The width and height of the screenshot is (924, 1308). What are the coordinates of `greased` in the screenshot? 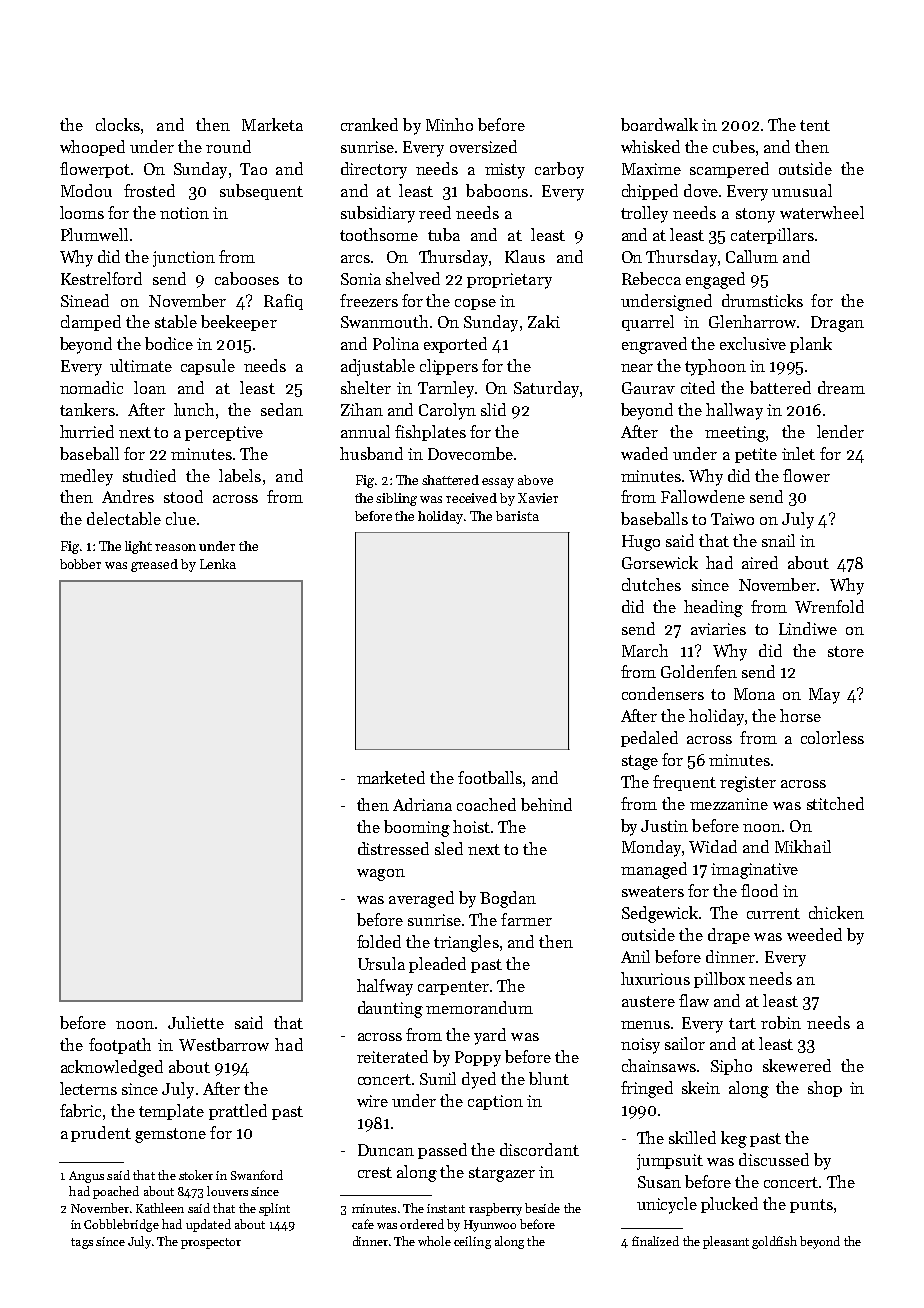 It's located at (154, 565).
